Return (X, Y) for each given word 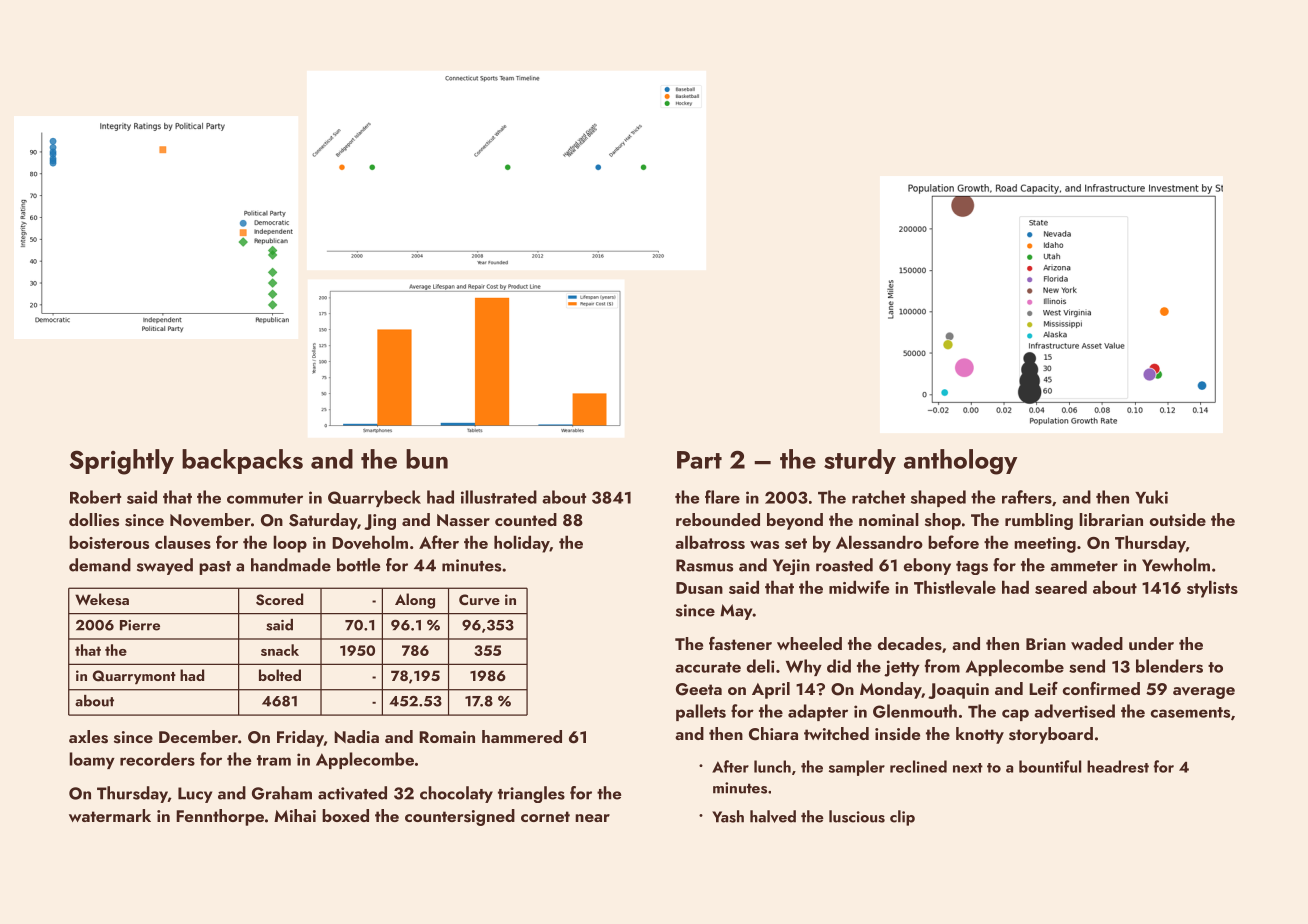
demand (100, 565)
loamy (92, 760)
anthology (960, 462)
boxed (345, 815)
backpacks (242, 461)
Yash (728, 816)
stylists (1212, 589)
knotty (980, 735)
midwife (859, 587)
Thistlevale (955, 587)
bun (427, 459)
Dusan (699, 588)
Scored (279, 599)
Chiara (773, 734)
